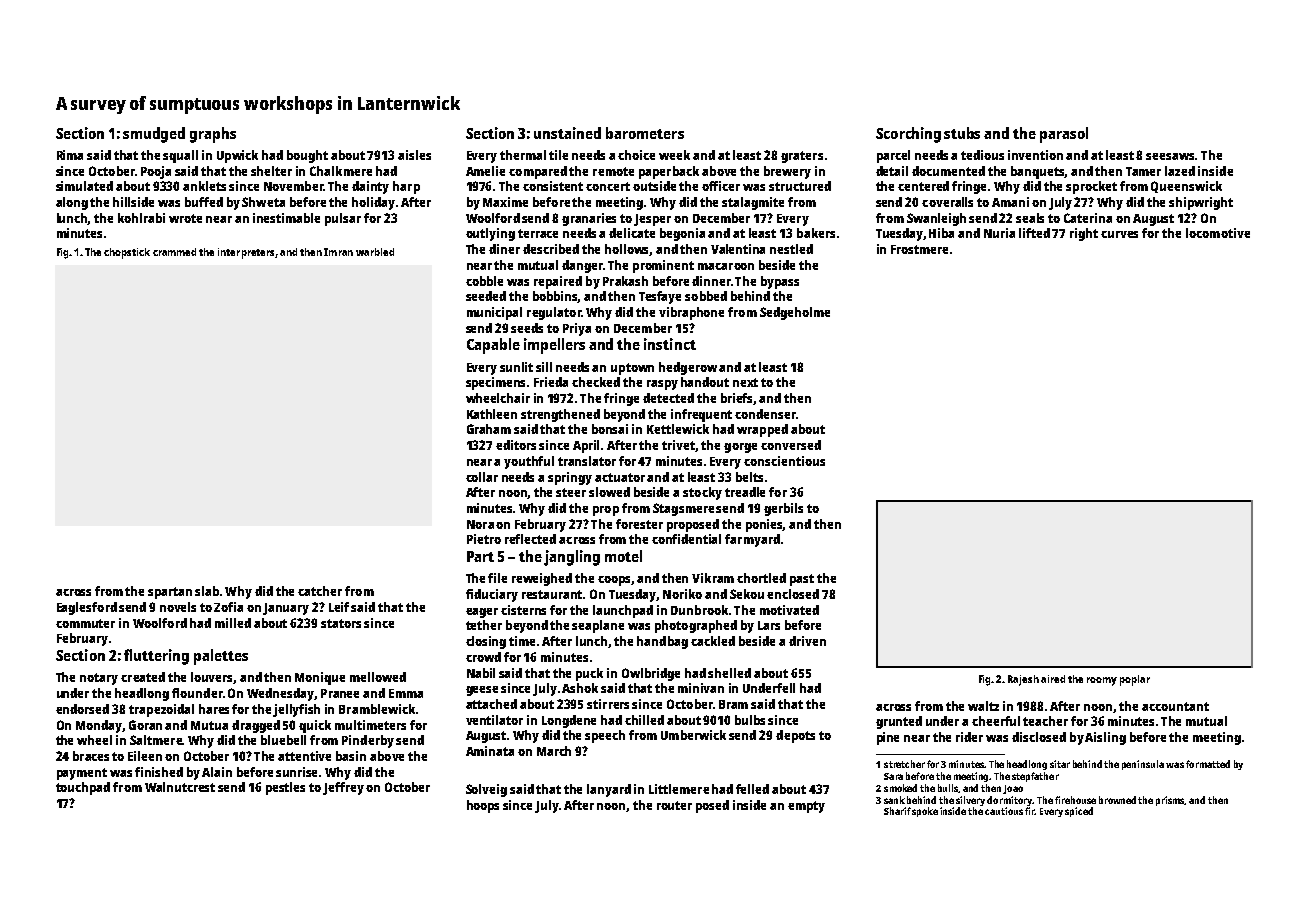  What do you see at coordinates (674, 805) in the image?
I see `router` at bounding box center [674, 805].
